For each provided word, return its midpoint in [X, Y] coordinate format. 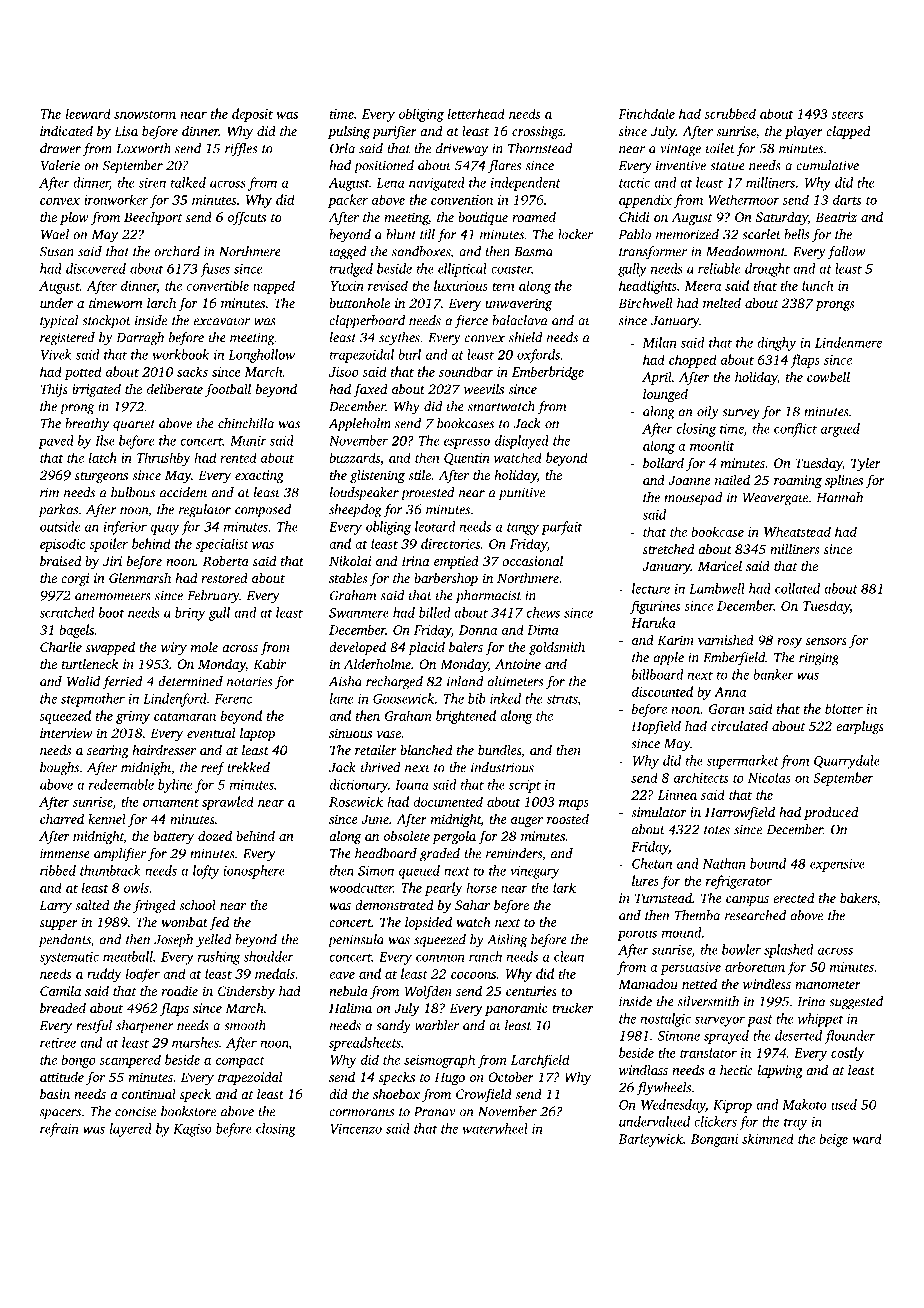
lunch [818, 285]
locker [575, 234]
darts [847, 199]
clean [569, 956]
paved [56, 442]
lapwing [780, 1071]
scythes [399, 339]
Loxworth [143, 148]
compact [240, 1062]
